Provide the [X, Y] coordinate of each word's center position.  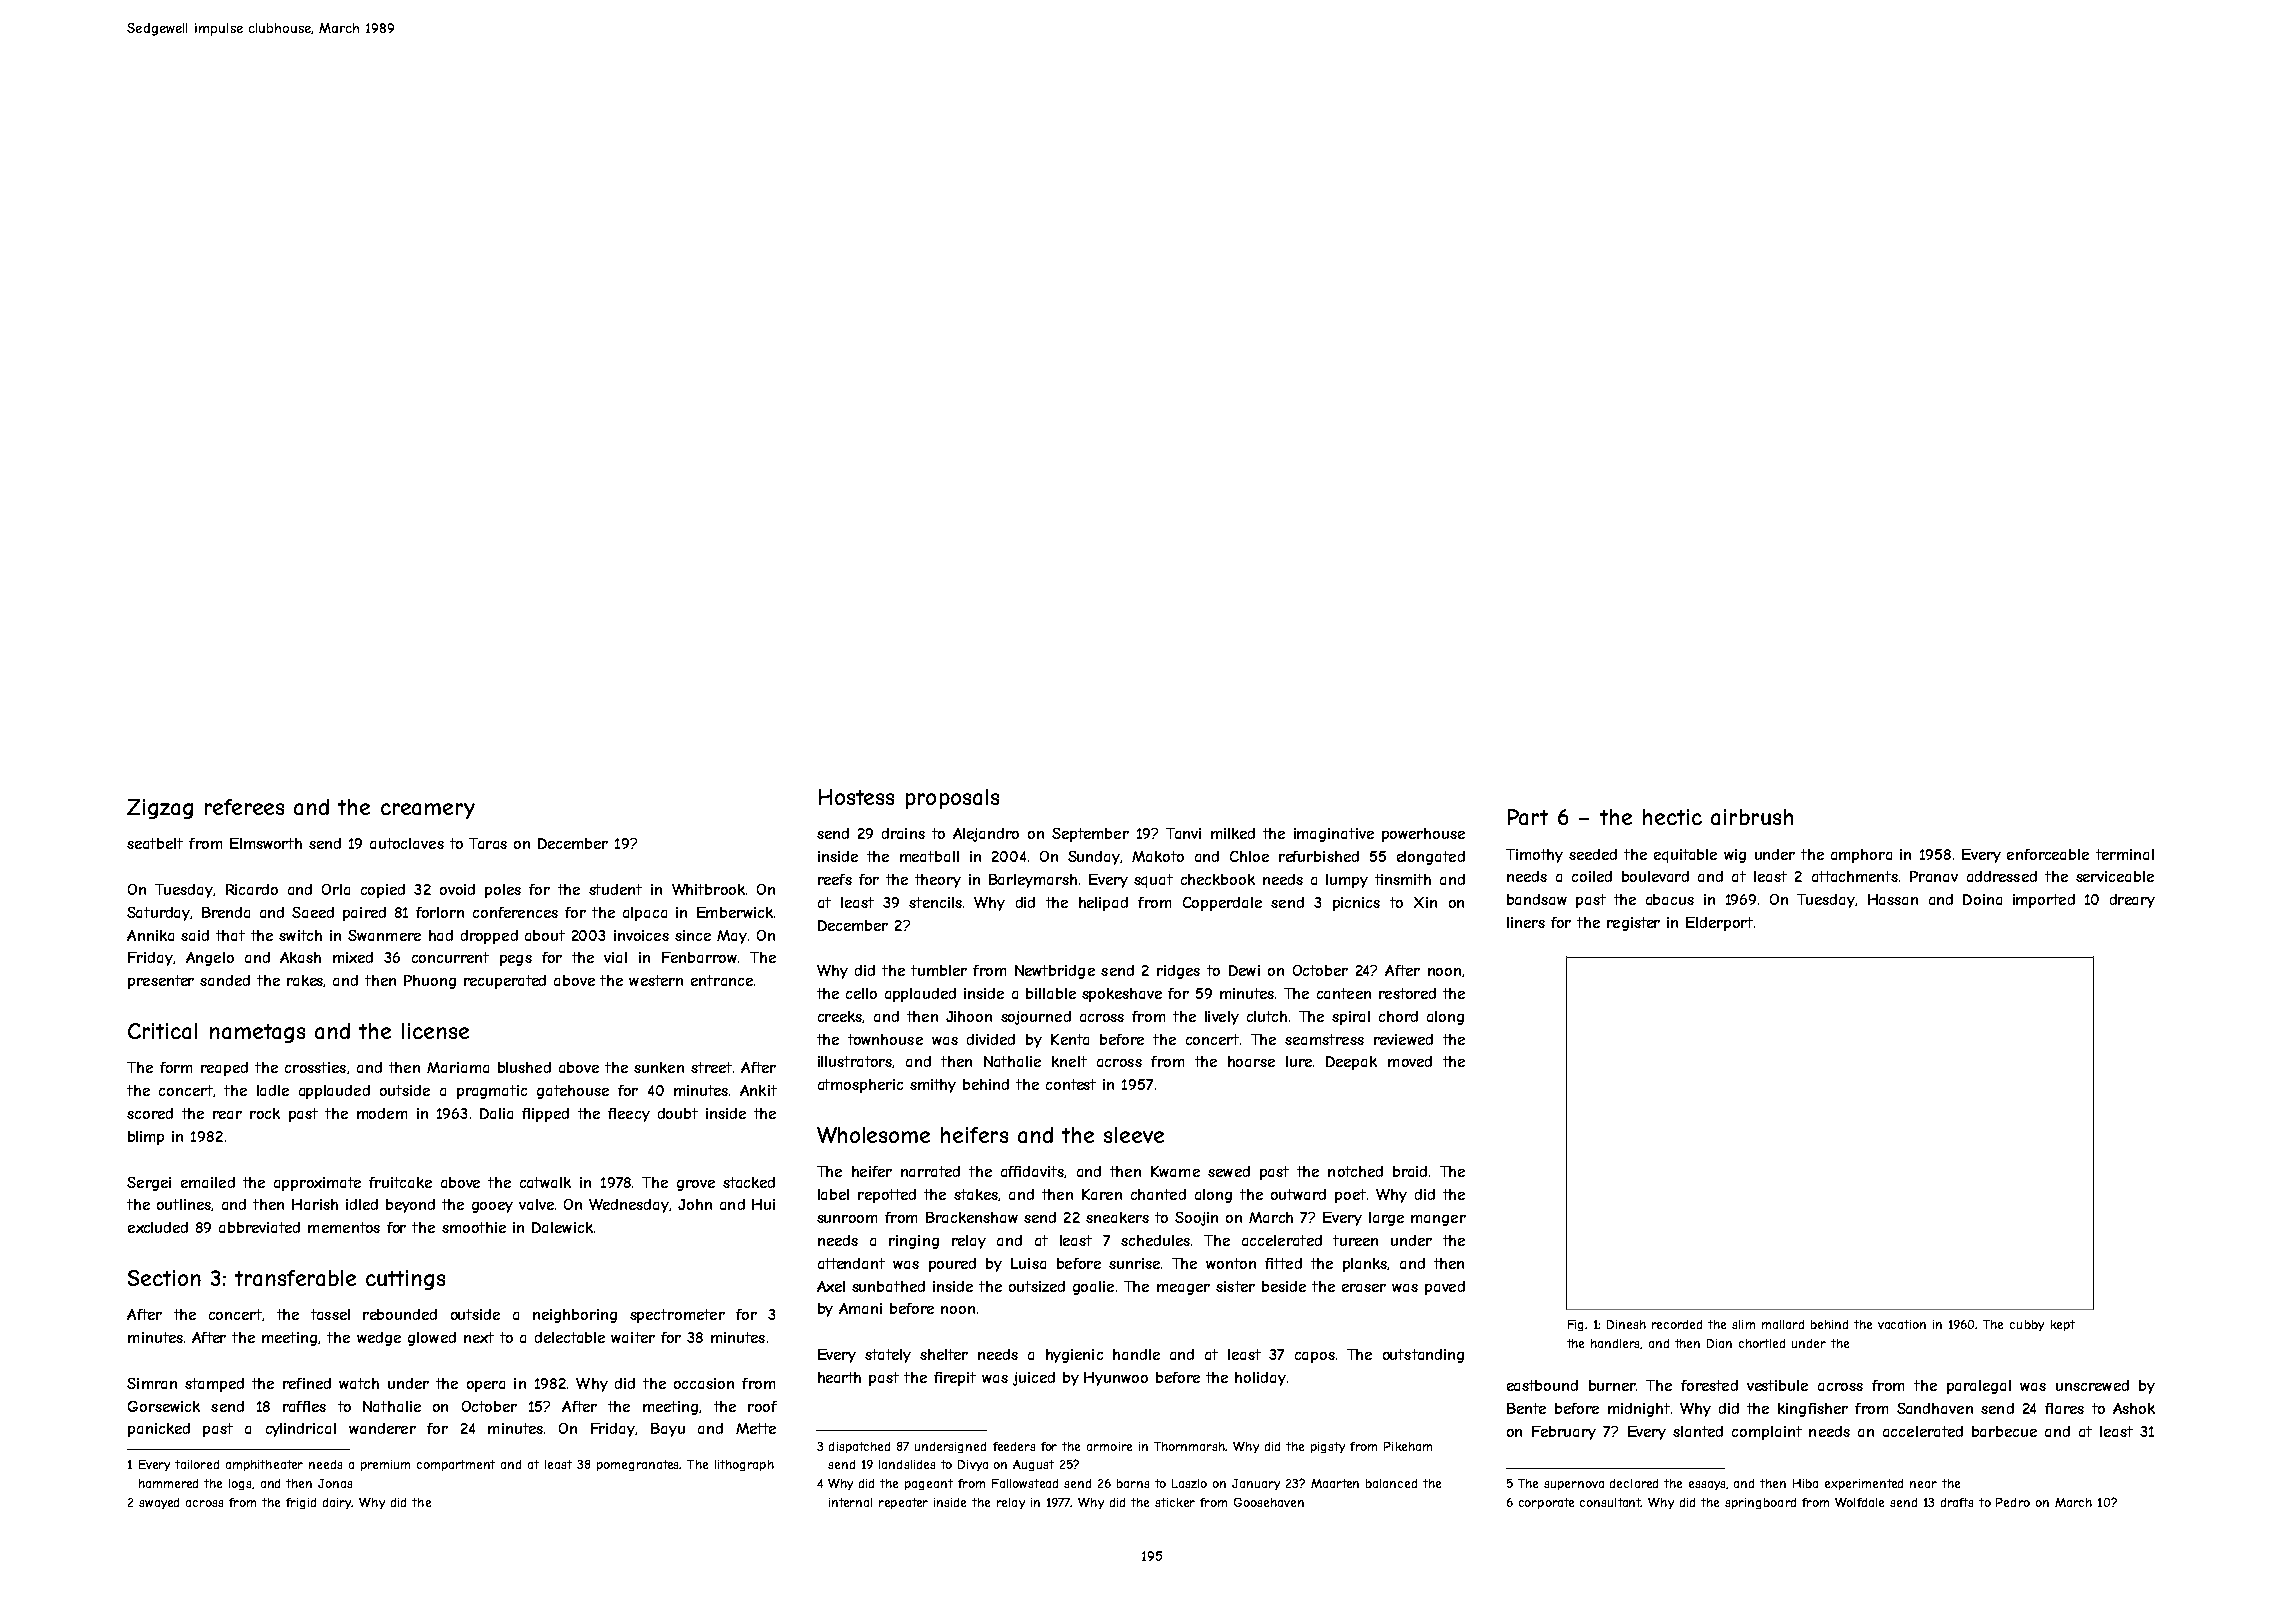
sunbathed [888, 1286]
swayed [159, 1503]
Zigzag [160, 809]
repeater [903, 1503]
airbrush [1752, 817]
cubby [2027, 1325]
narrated [930, 1171]
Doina [1982, 899]
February [1564, 1433]
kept [2063, 1325]
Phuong [430, 982]
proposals [952, 799]
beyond [410, 1206]
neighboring [575, 1316]
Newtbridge [1055, 972]
